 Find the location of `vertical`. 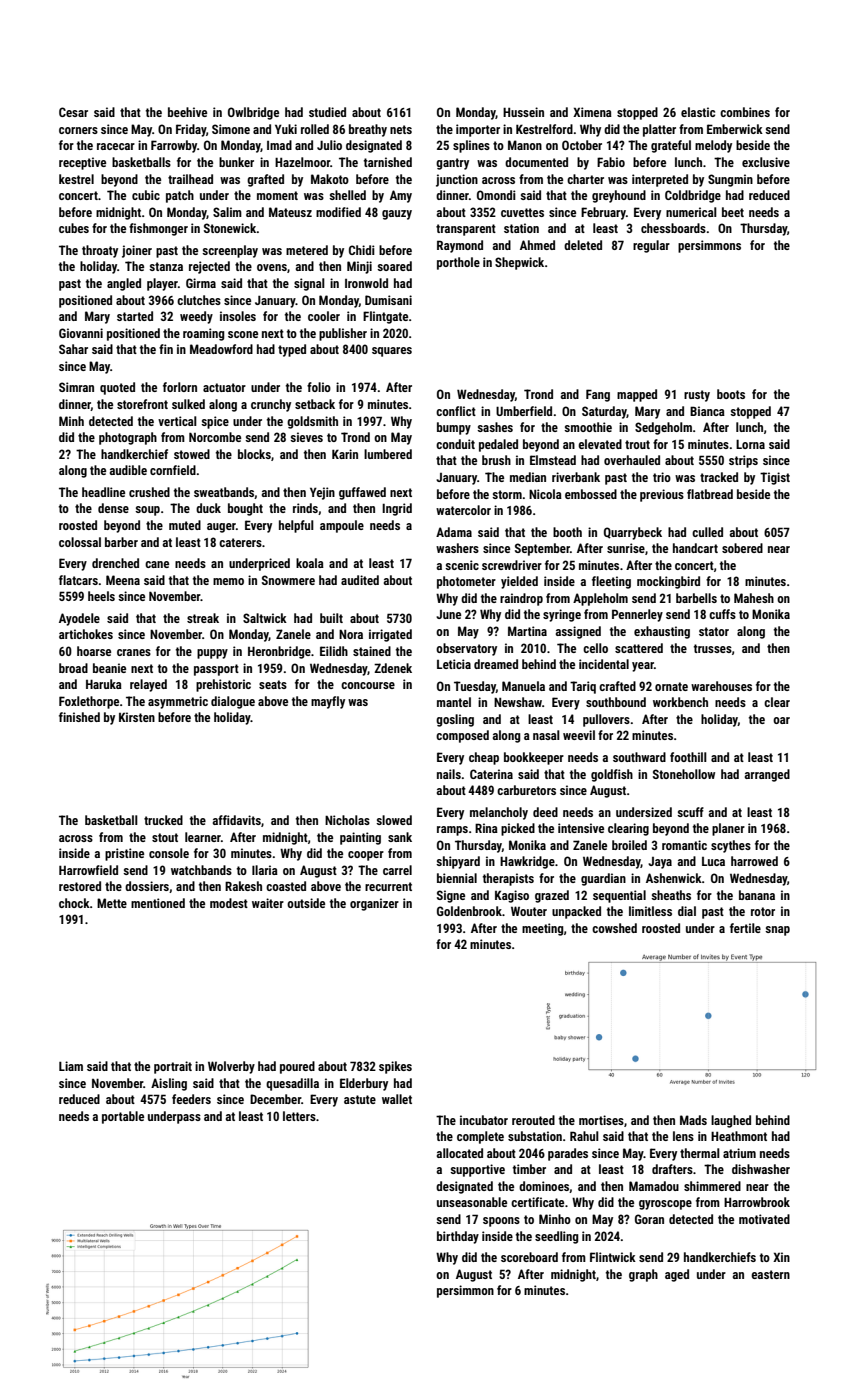

vertical is located at coordinates (177, 421).
